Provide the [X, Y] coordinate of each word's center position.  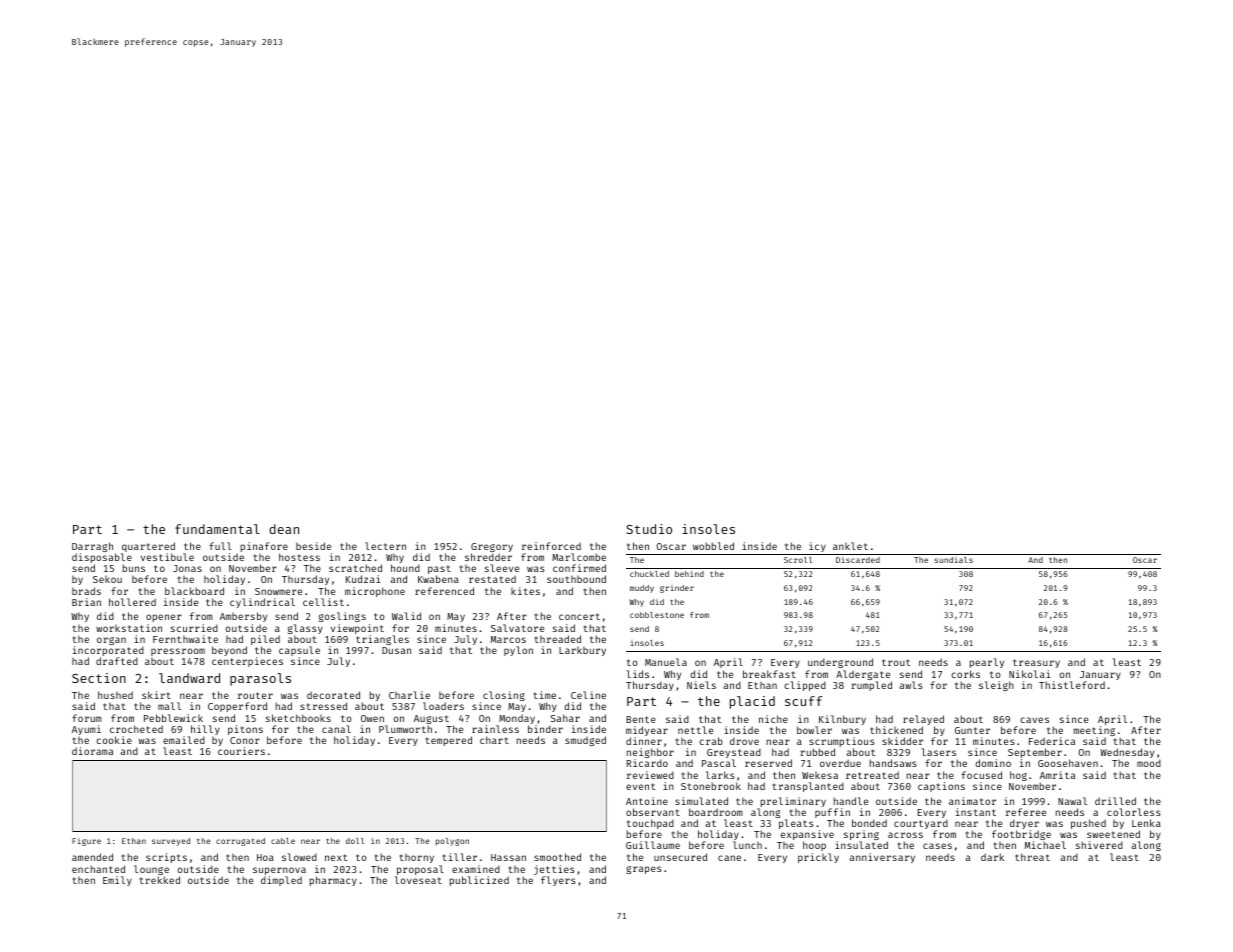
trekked [160, 880]
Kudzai [363, 579]
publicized [479, 881]
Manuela [666, 662]
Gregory [492, 547]
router [255, 695]
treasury [1036, 663]
